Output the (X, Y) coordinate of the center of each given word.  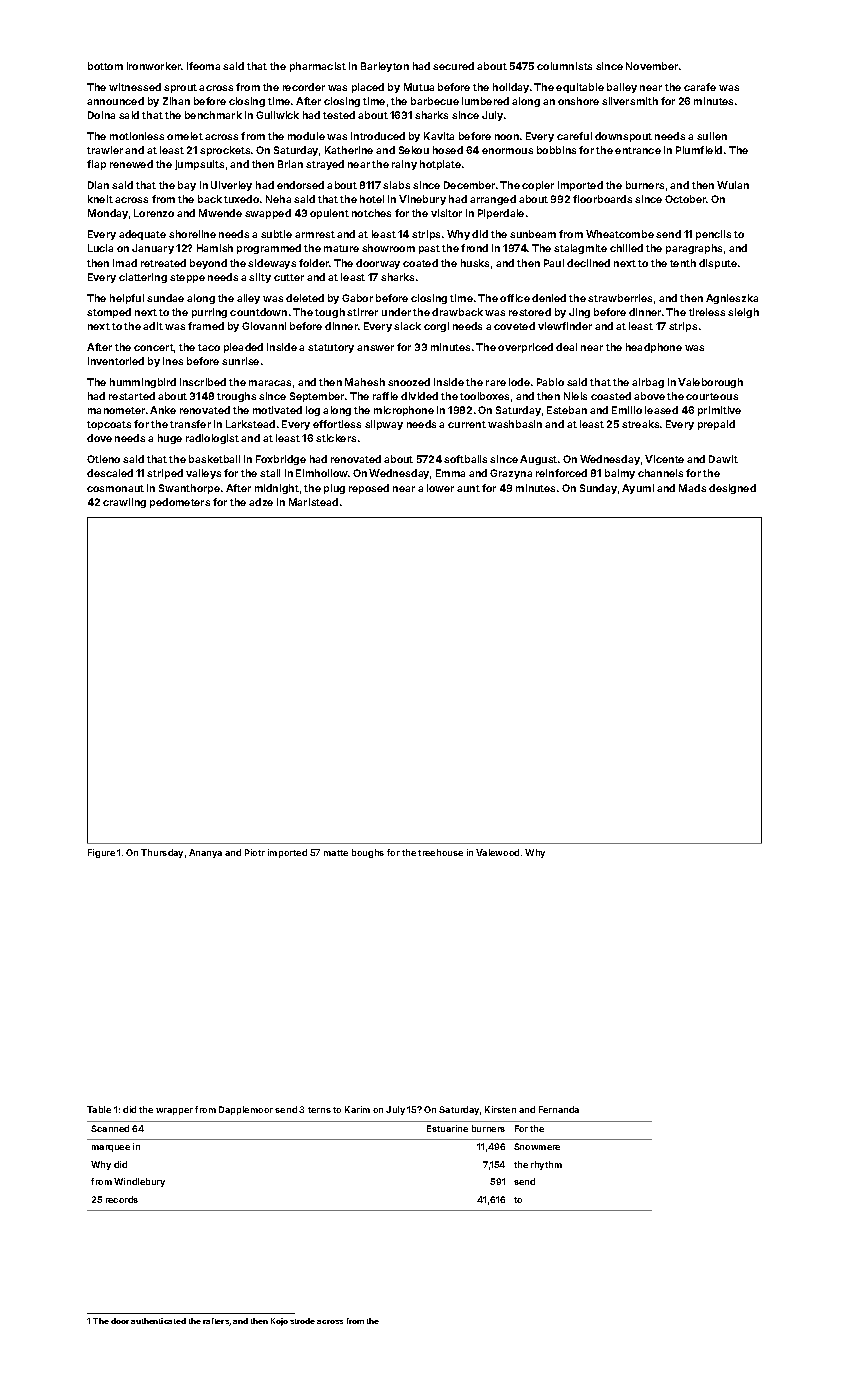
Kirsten (500, 1109)
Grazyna (511, 474)
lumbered (485, 101)
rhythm (546, 1165)
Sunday (598, 489)
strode (302, 1321)
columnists (564, 66)
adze (261, 502)
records (122, 1199)
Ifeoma (203, 66)
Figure (101, 853)
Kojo (279, 1322)
